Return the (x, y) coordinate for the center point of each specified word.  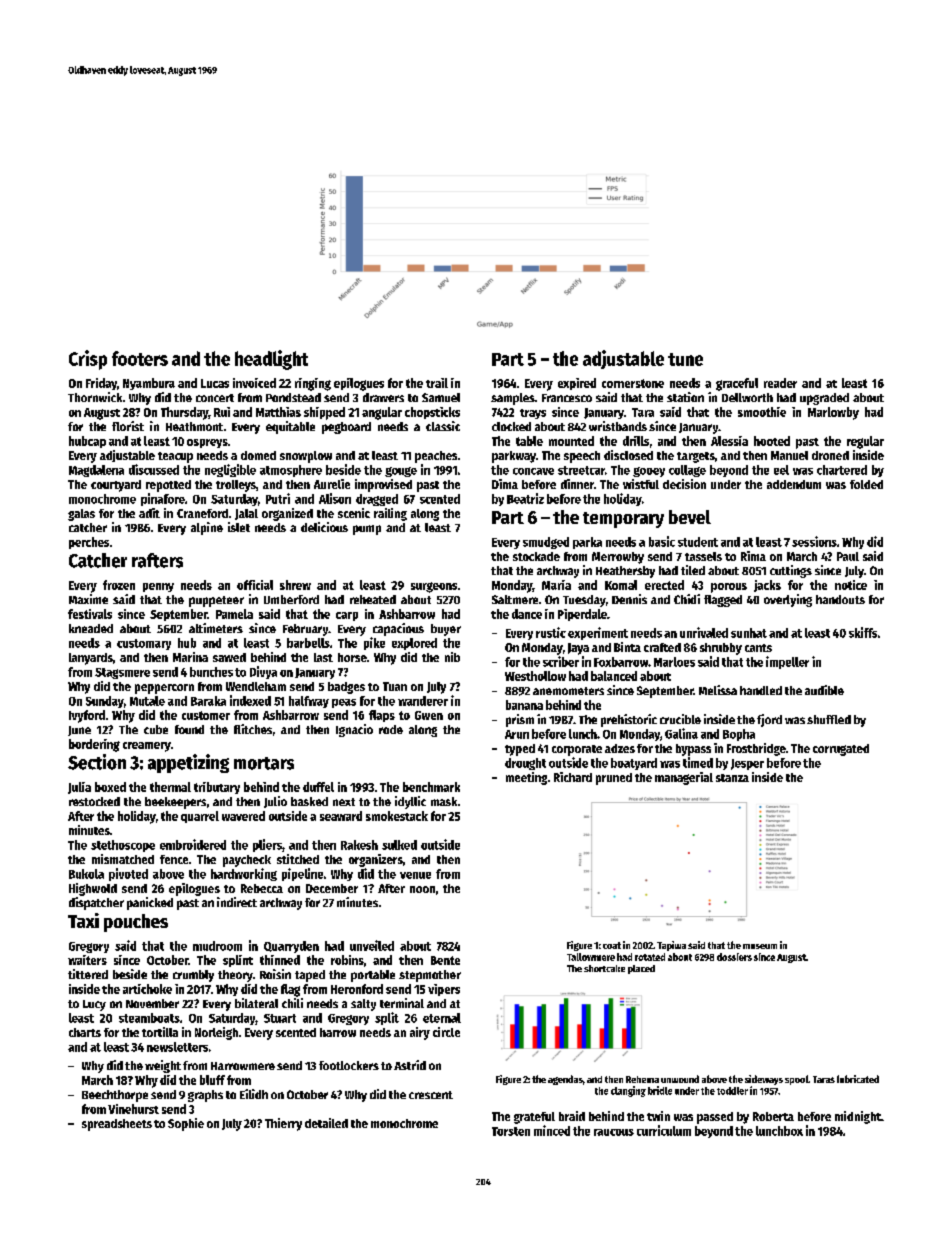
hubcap (87, 442)
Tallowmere (591, 957)
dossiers (734, 957)
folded (866, 484)
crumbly (193, 976)
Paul (848, 556)
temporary (623, 520)
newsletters (177, 1047)
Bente (445, 960)
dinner (577, 484)
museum (760, 946)
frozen (119, 585)
